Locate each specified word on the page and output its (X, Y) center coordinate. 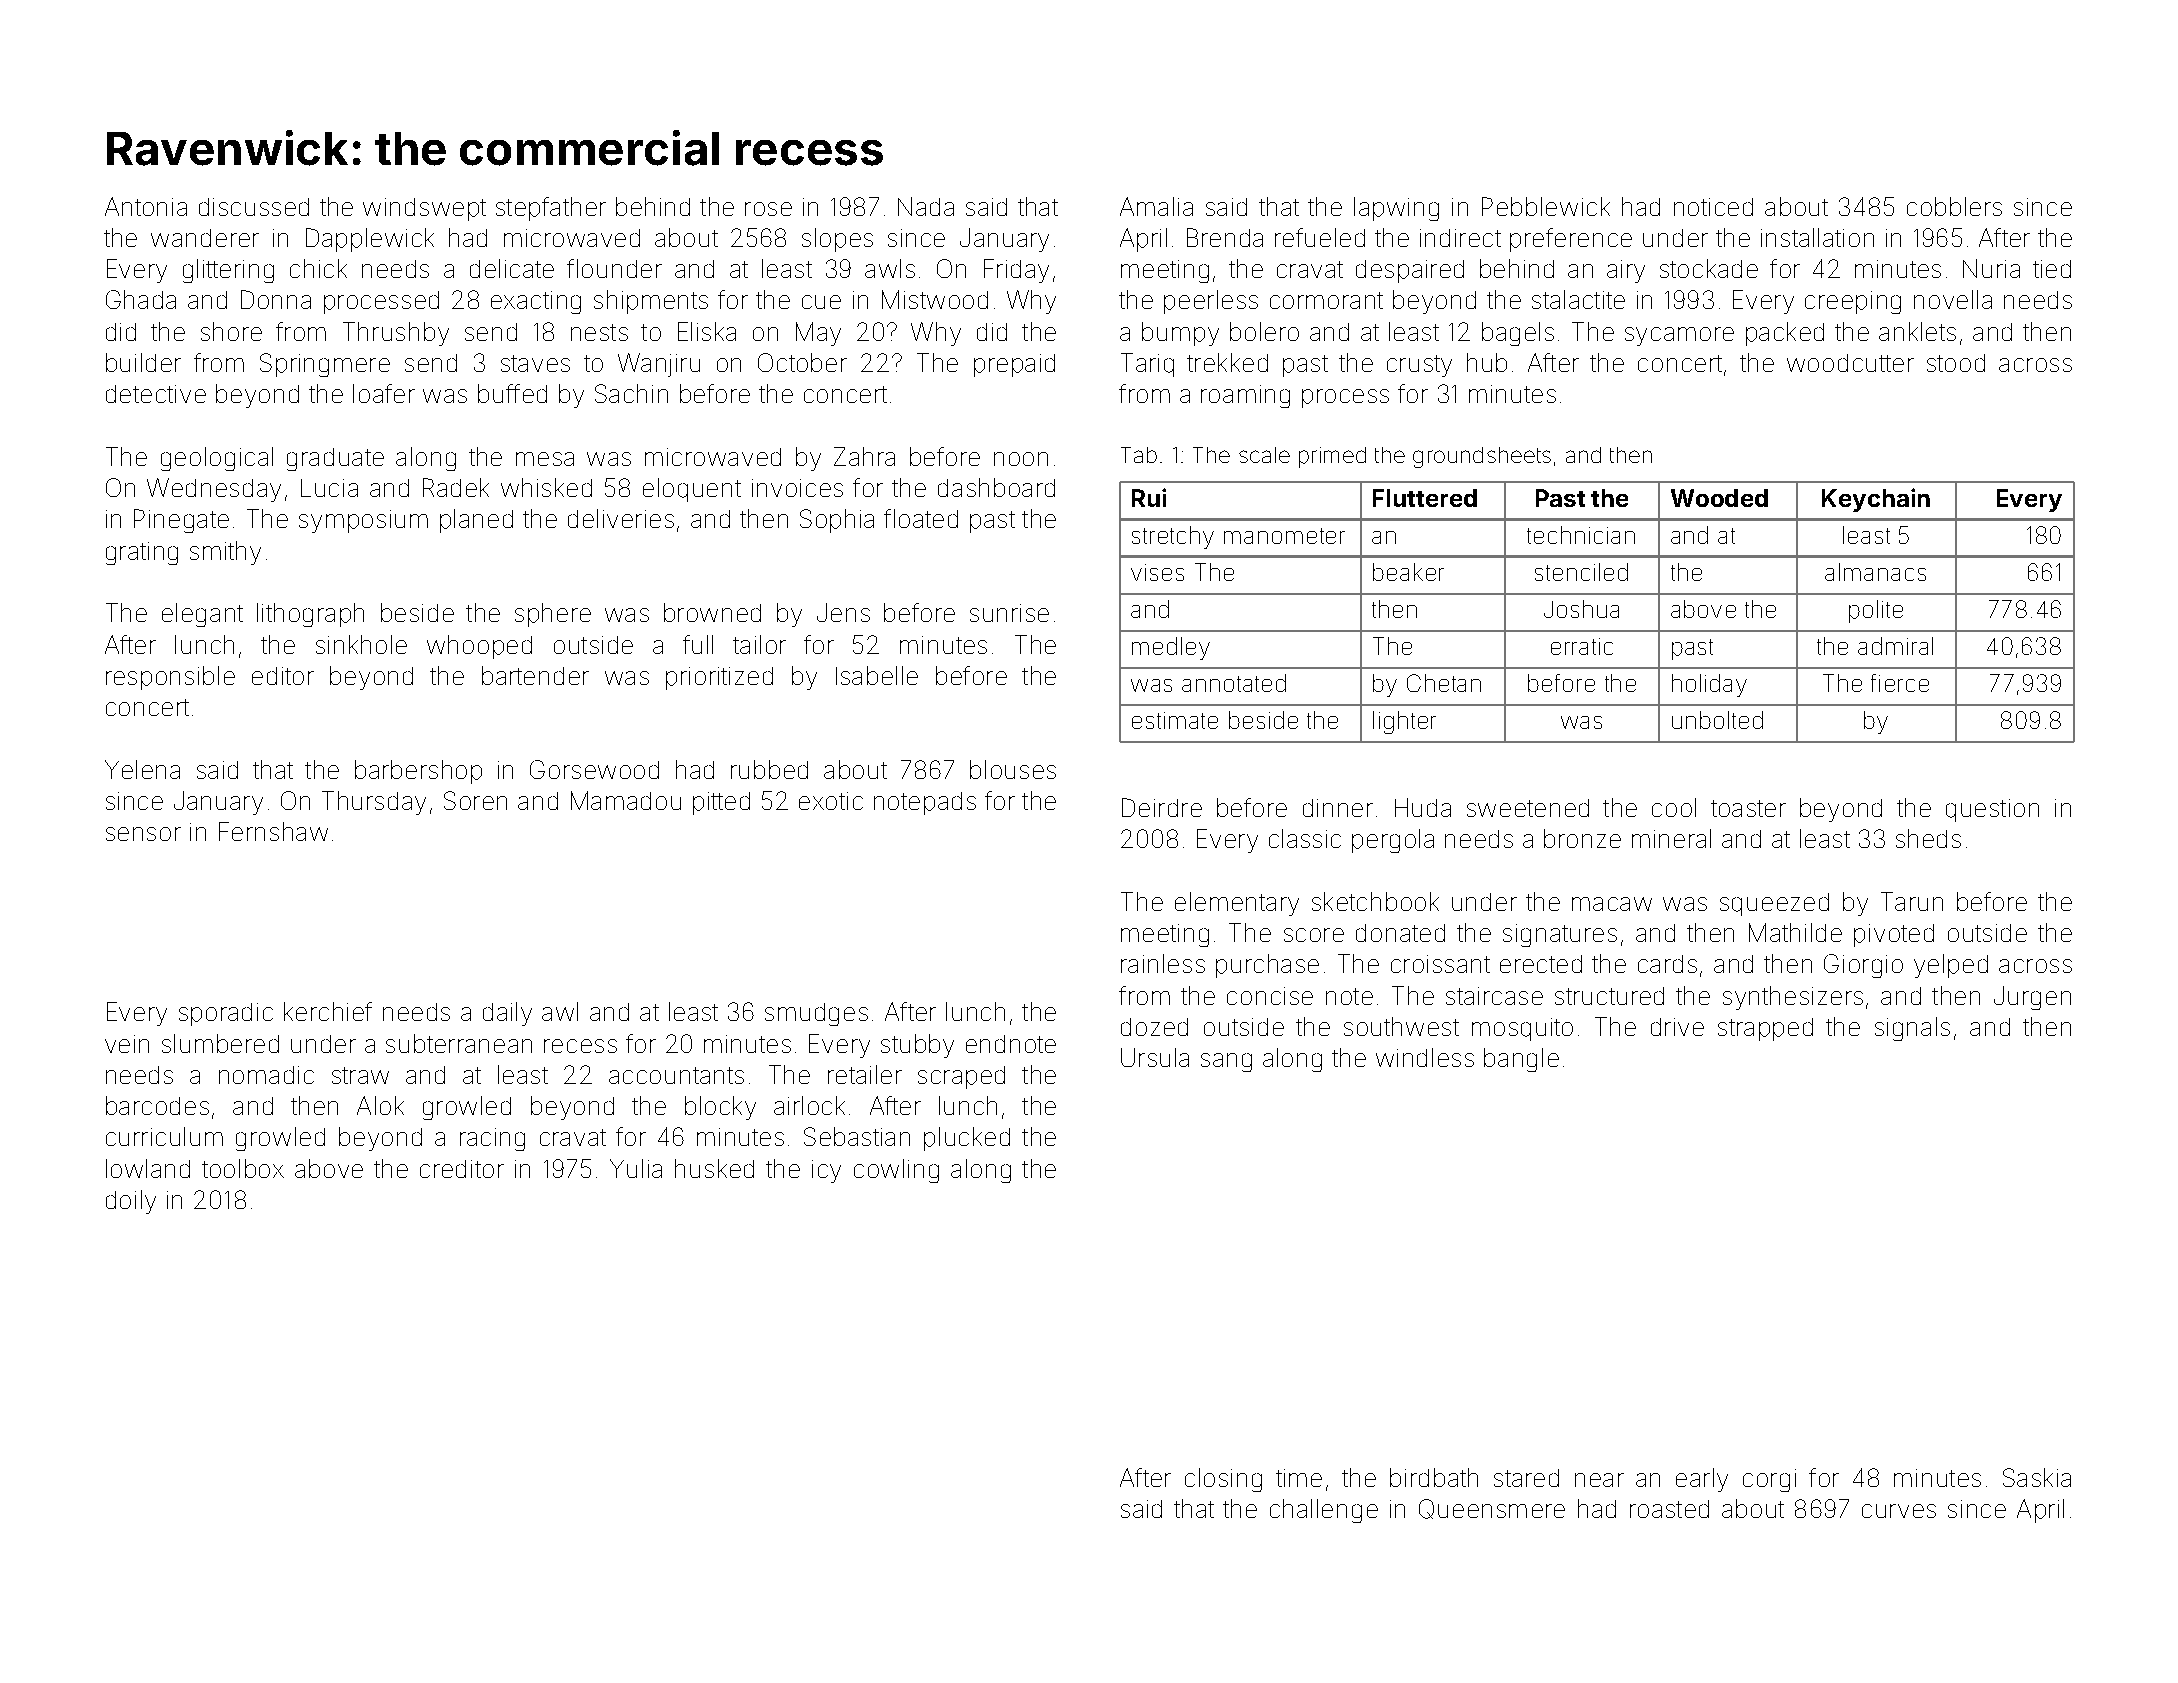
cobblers (1954, 206)
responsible (170, 678)
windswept (424, 209)
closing (1223, 1480)
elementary (1237, 904)
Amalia (1156, 206)
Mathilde (1795, 932)
